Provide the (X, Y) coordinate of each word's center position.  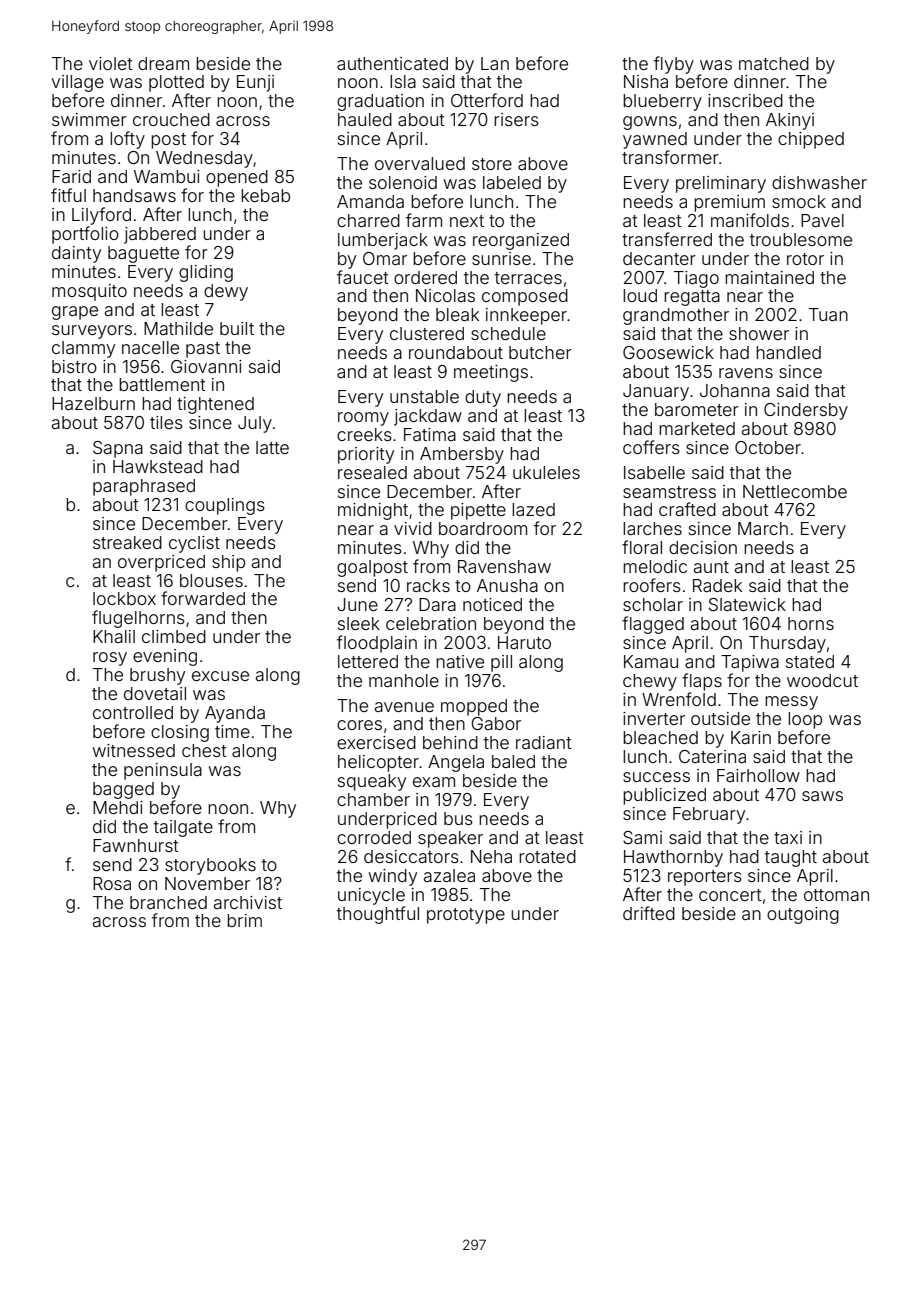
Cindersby (806, 411)
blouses (211, 580)
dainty (76, 254)
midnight (373, 511)
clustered (427, 333)
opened (237, 178)
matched (774, 63)
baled (513, 761)
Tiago (696, 279)
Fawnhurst (136, 845)
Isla (403, 81)
